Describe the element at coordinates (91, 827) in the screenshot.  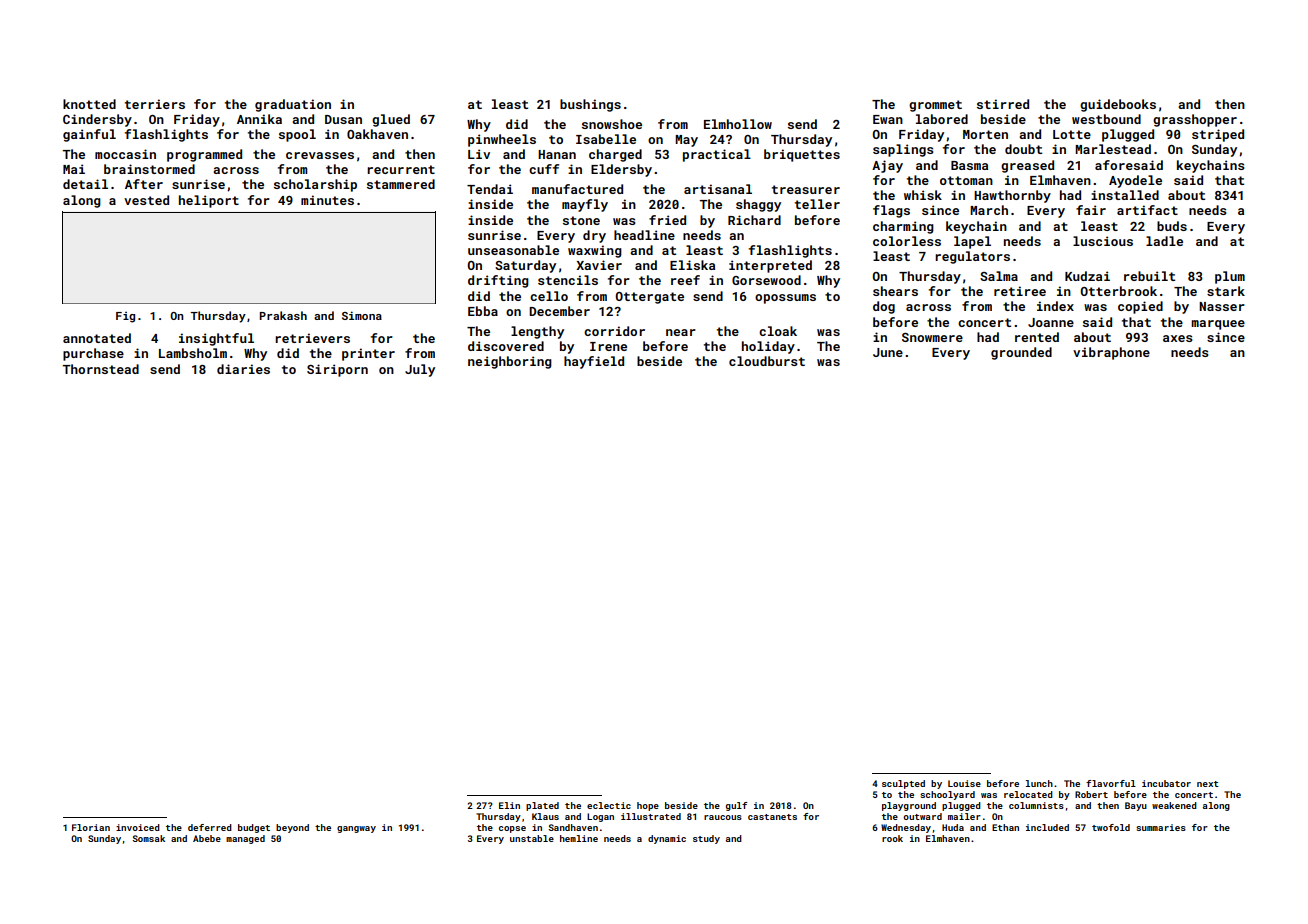
I see `Florian` at that location.
